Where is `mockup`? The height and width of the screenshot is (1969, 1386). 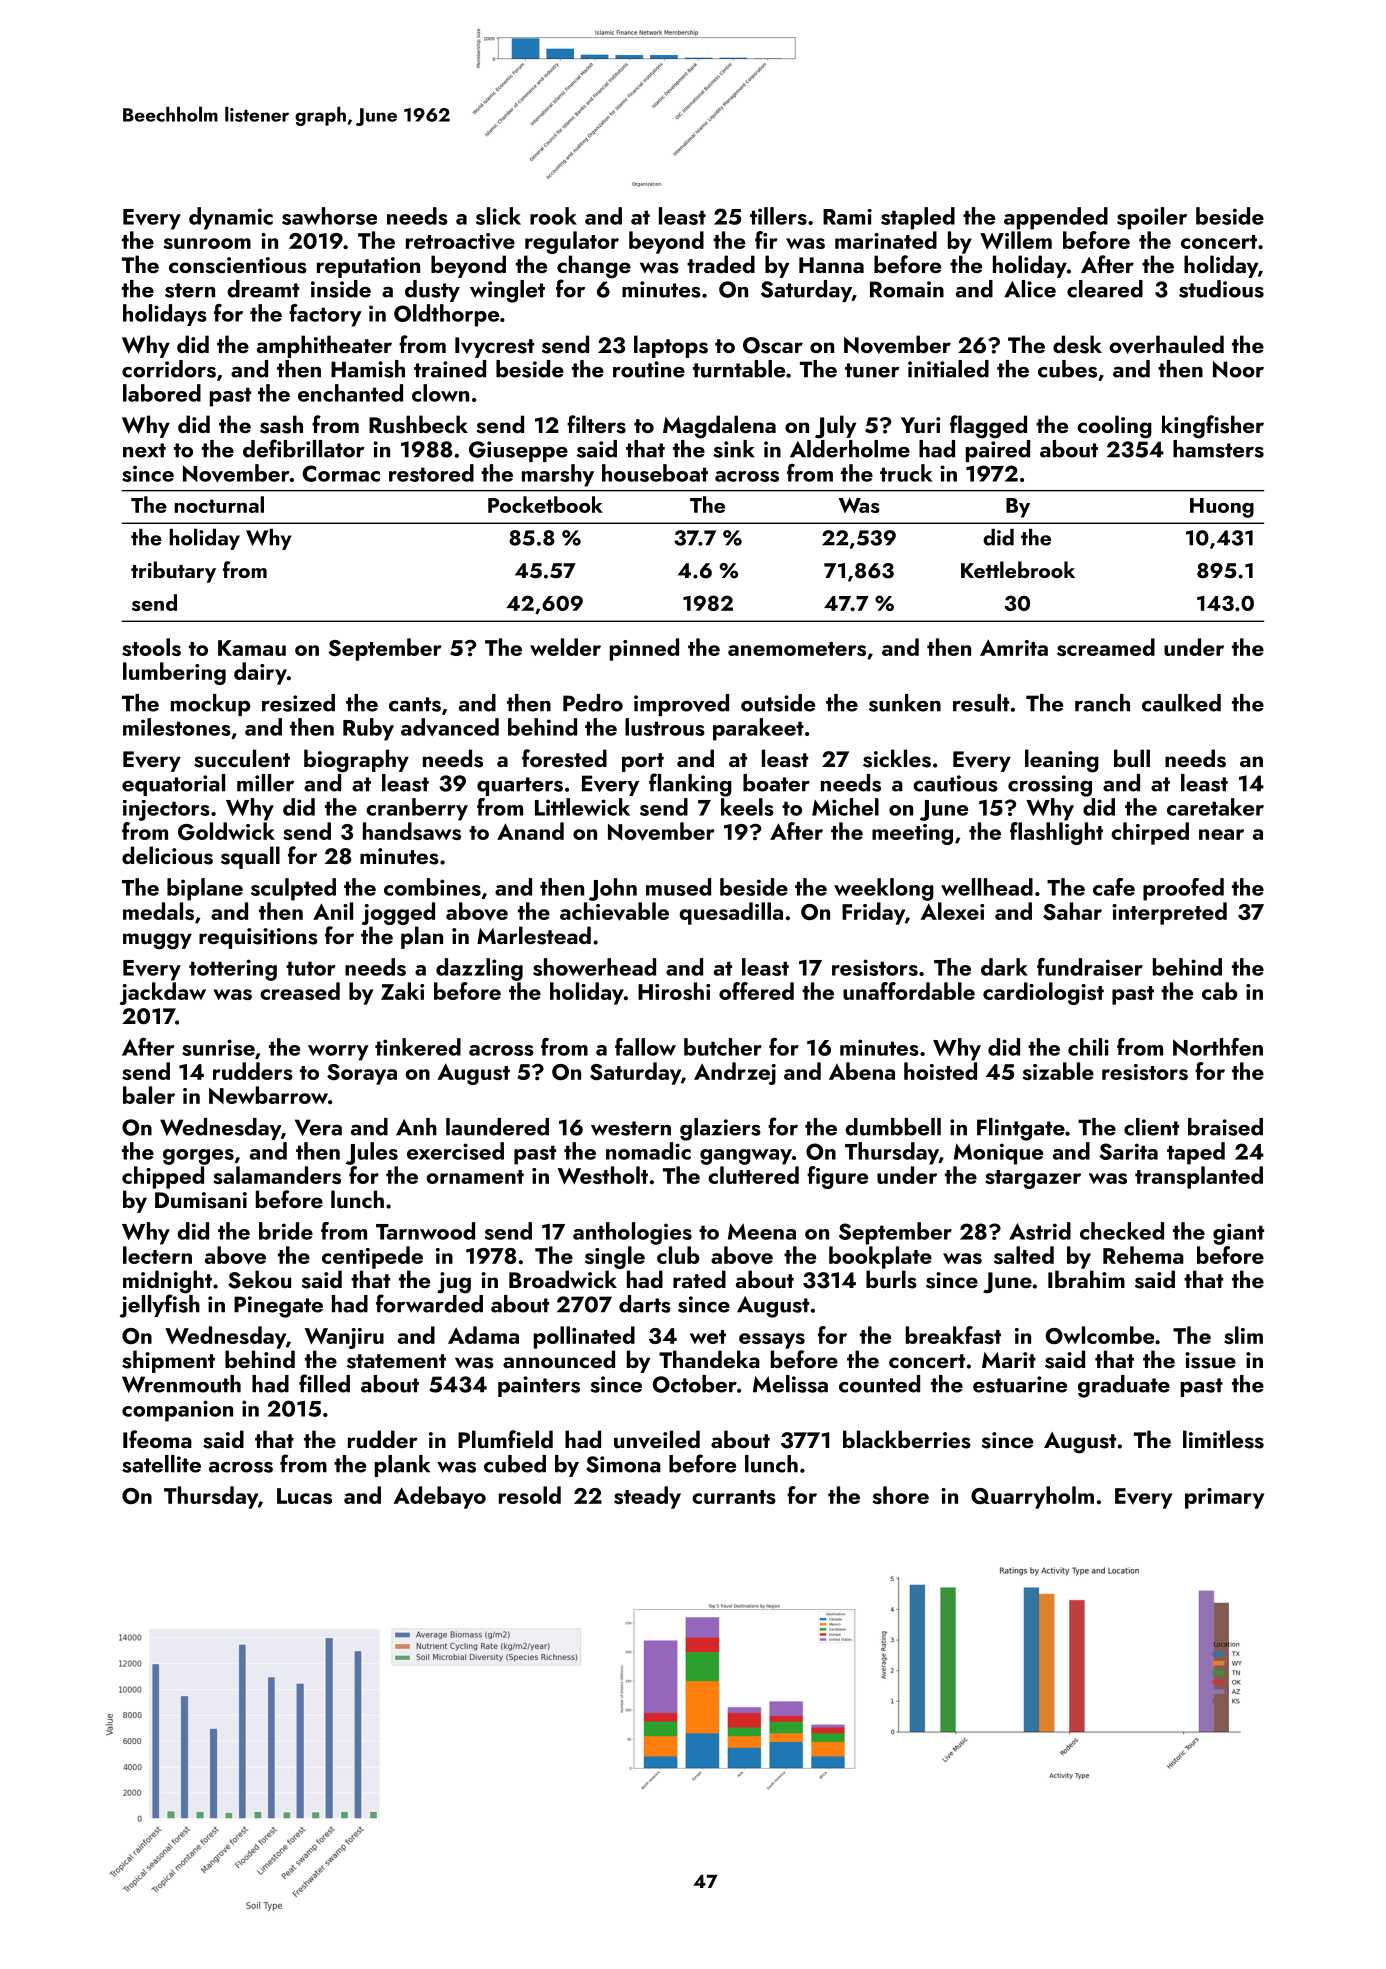
mockup is located at coordinates (210, 705).
